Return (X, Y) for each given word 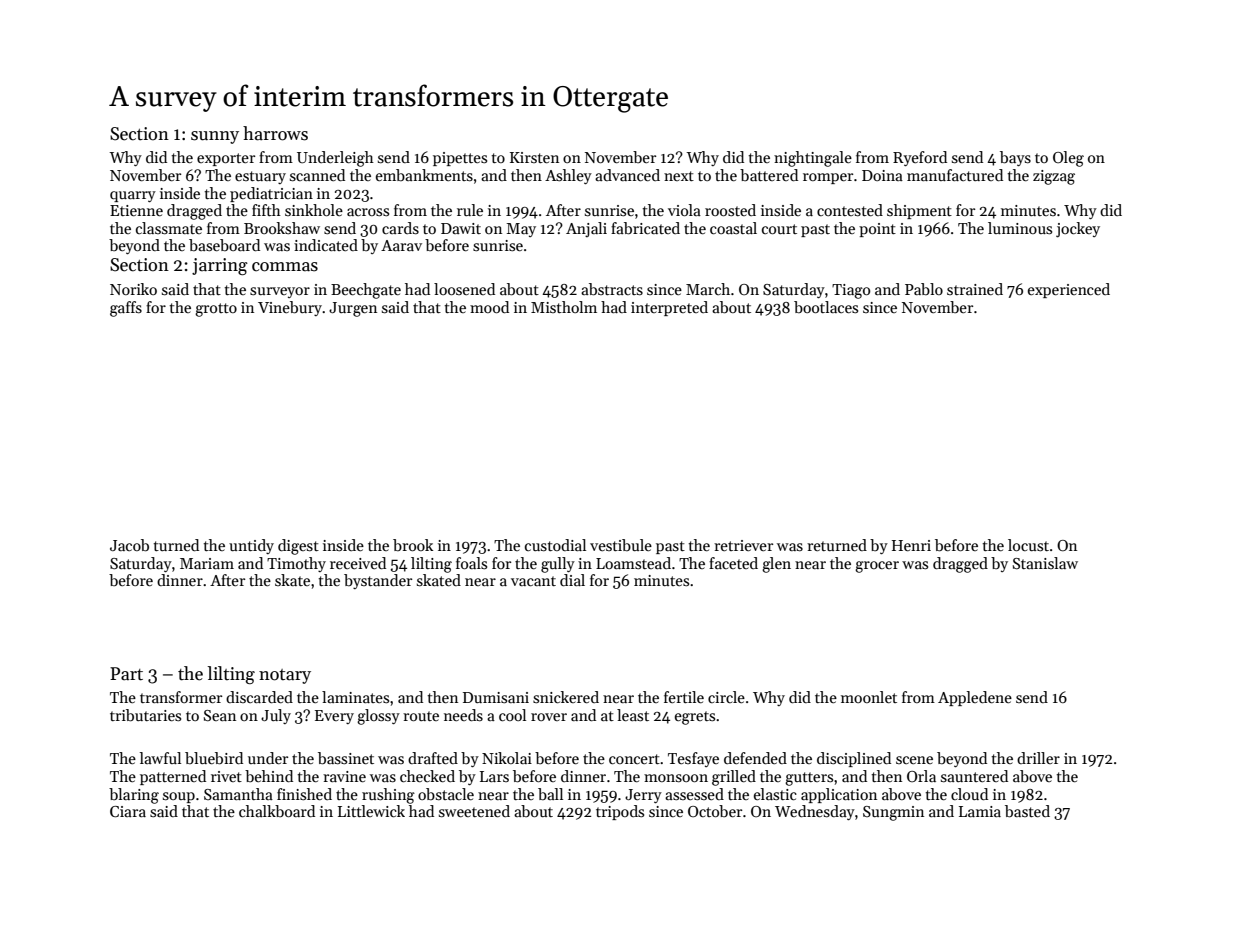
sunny (215, 137)
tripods (620, 812)
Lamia (980, 811)
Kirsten (534, 157)
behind (269, 776)
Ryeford (920, 158)
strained (975, 289)
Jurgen (353, 309)
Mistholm (564, 307)
